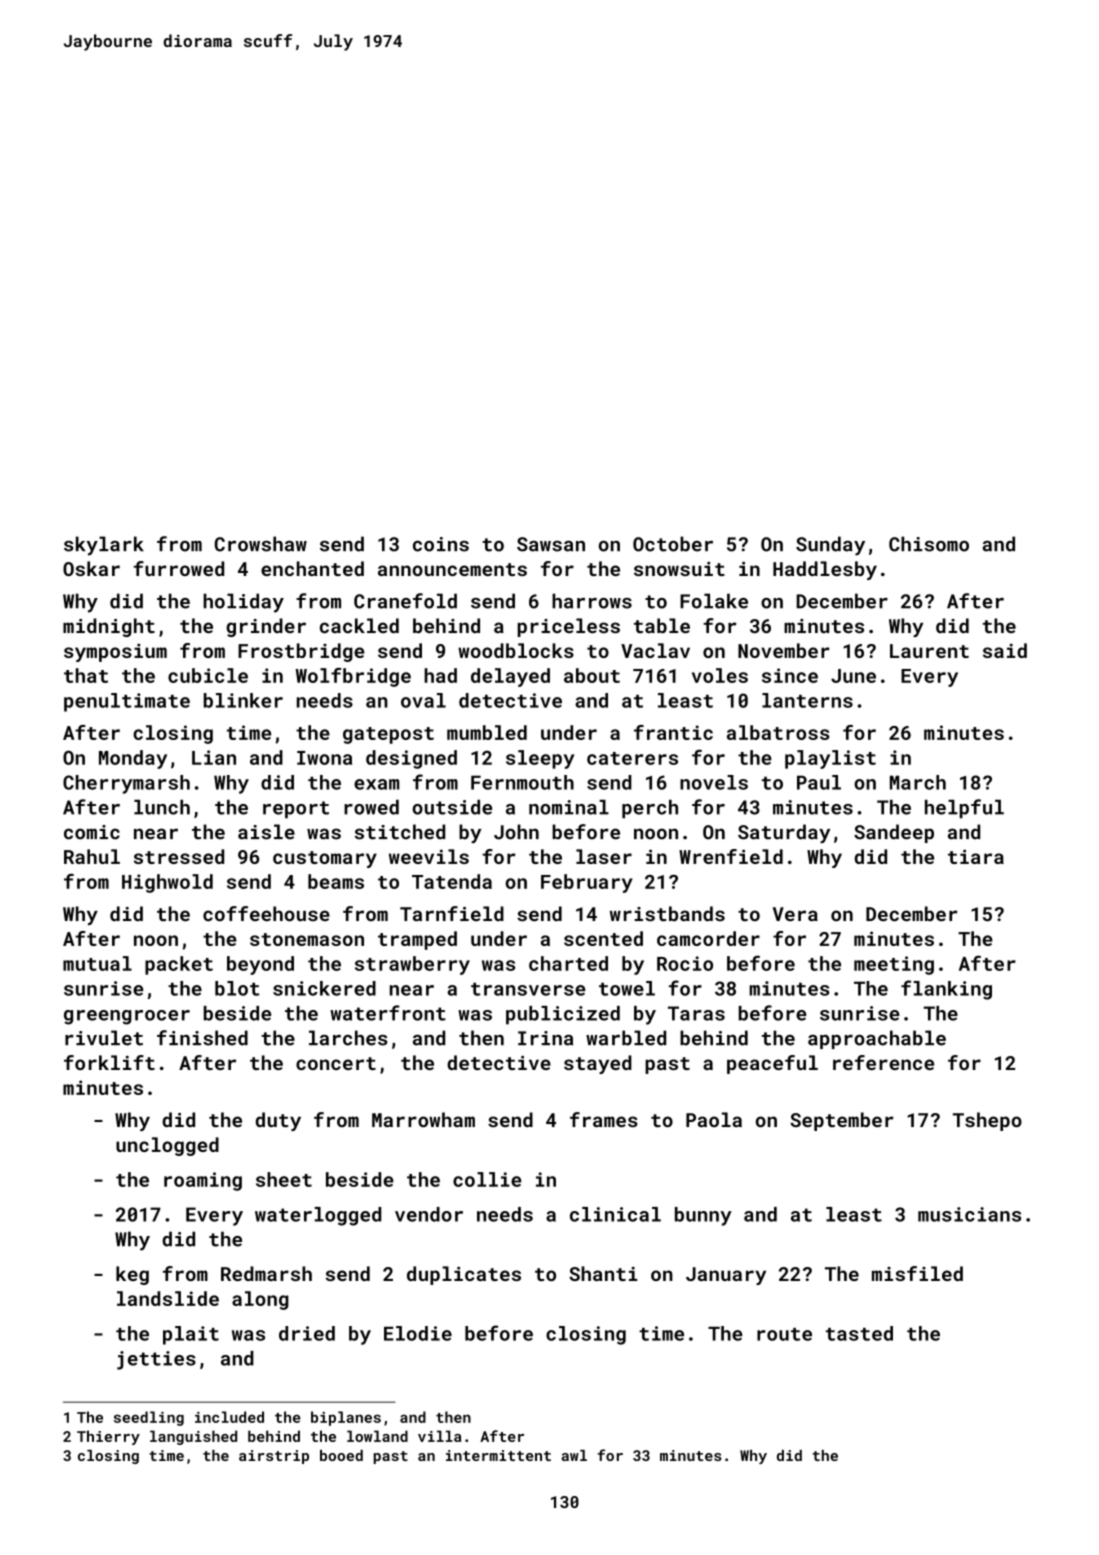 Image resolution: width=1099 pixels, height=1555 pixels. Describe the element at coordinates (603, 1273) in the screenshot. I see `Shanti` at that location.
